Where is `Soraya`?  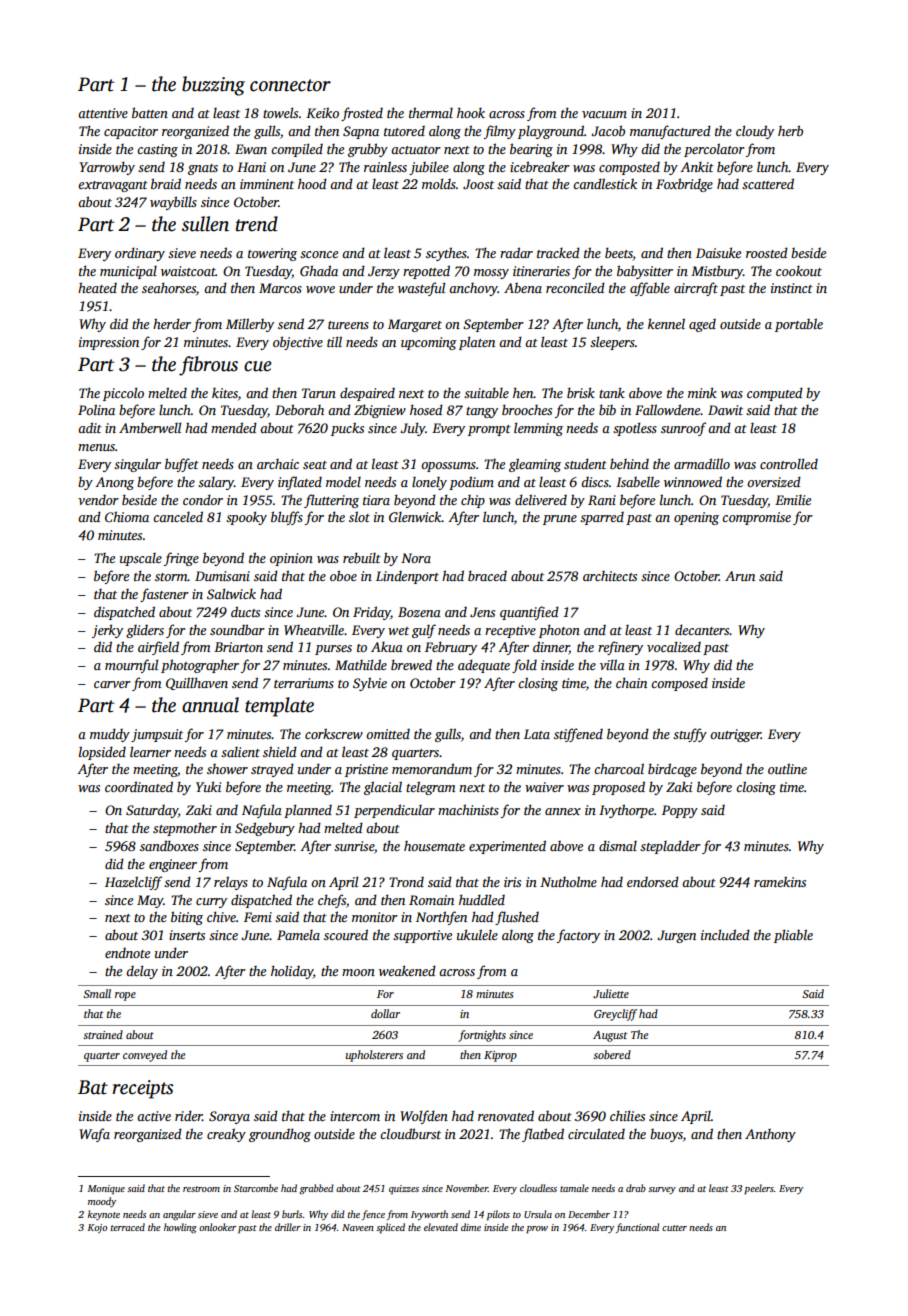
Soraya is located at coordinates (229, 1117).
